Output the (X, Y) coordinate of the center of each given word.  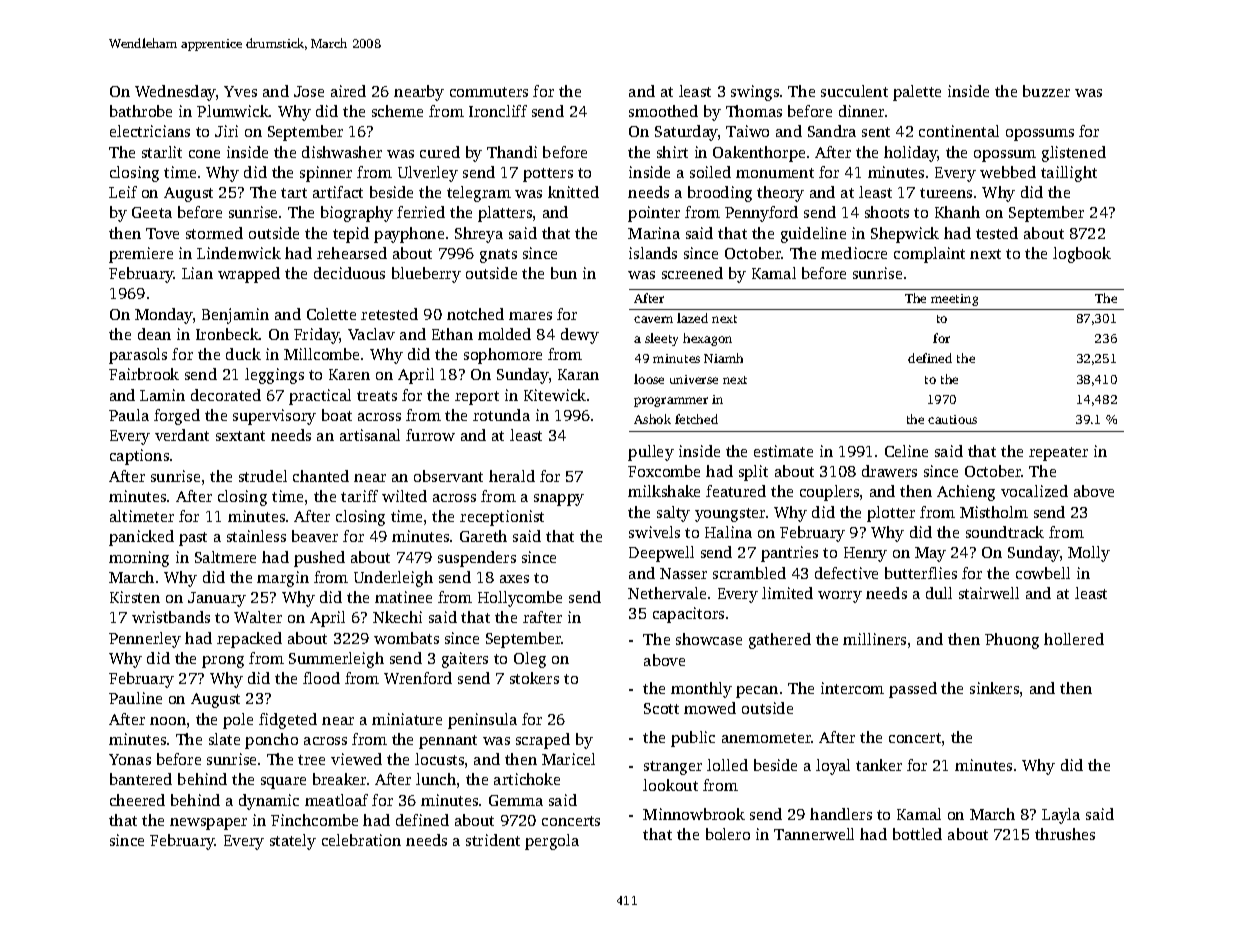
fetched (696, 419)
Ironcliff (498, 111)
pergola (552, 842)
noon (168, 721)
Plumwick (233, 111)
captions (139, 457)
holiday (911, 154)
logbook (1082, 255)
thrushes (1065, 834)
